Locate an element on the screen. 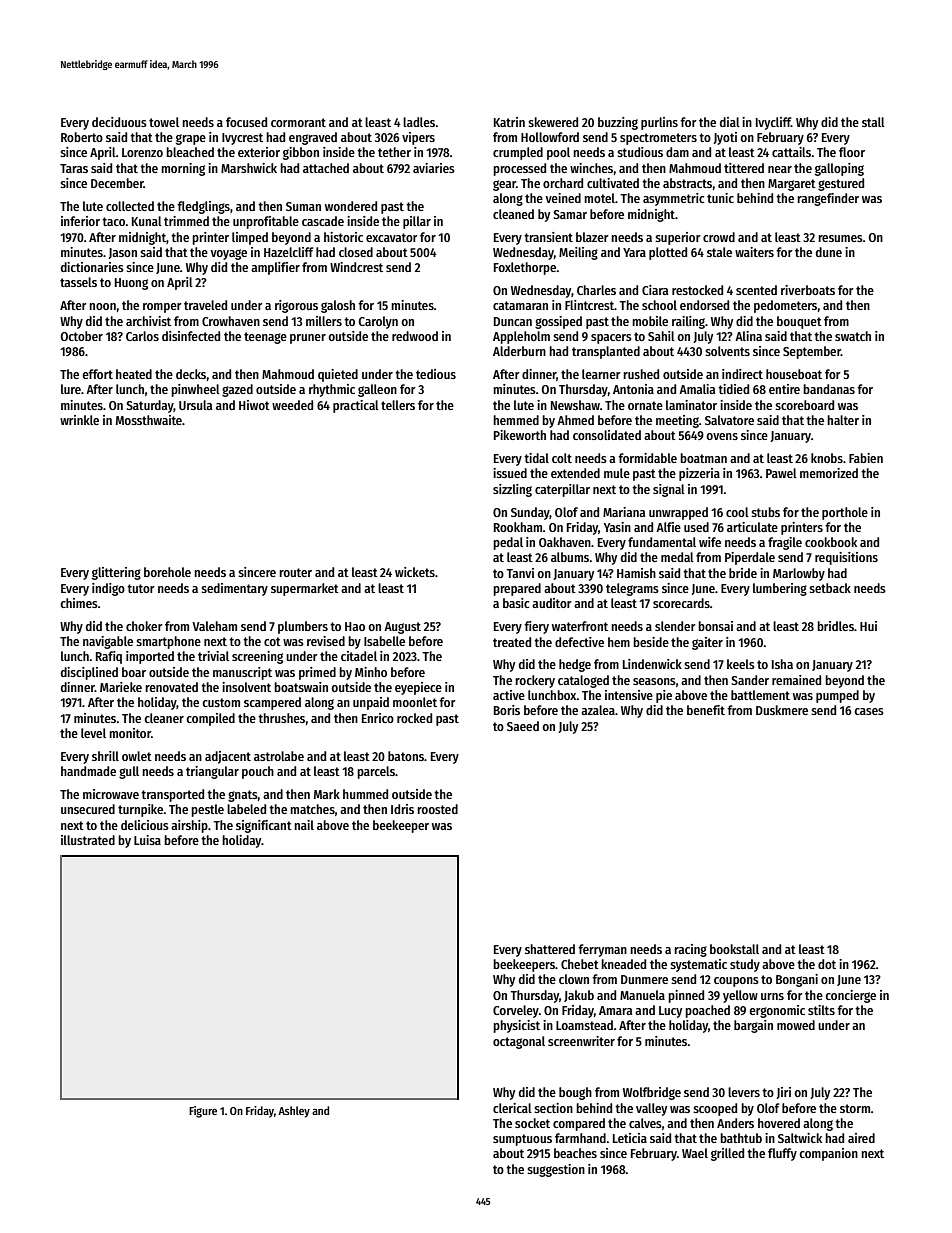 The image size is (952, 1233). Foxlethorpe is located at coordinates (525, 268).
